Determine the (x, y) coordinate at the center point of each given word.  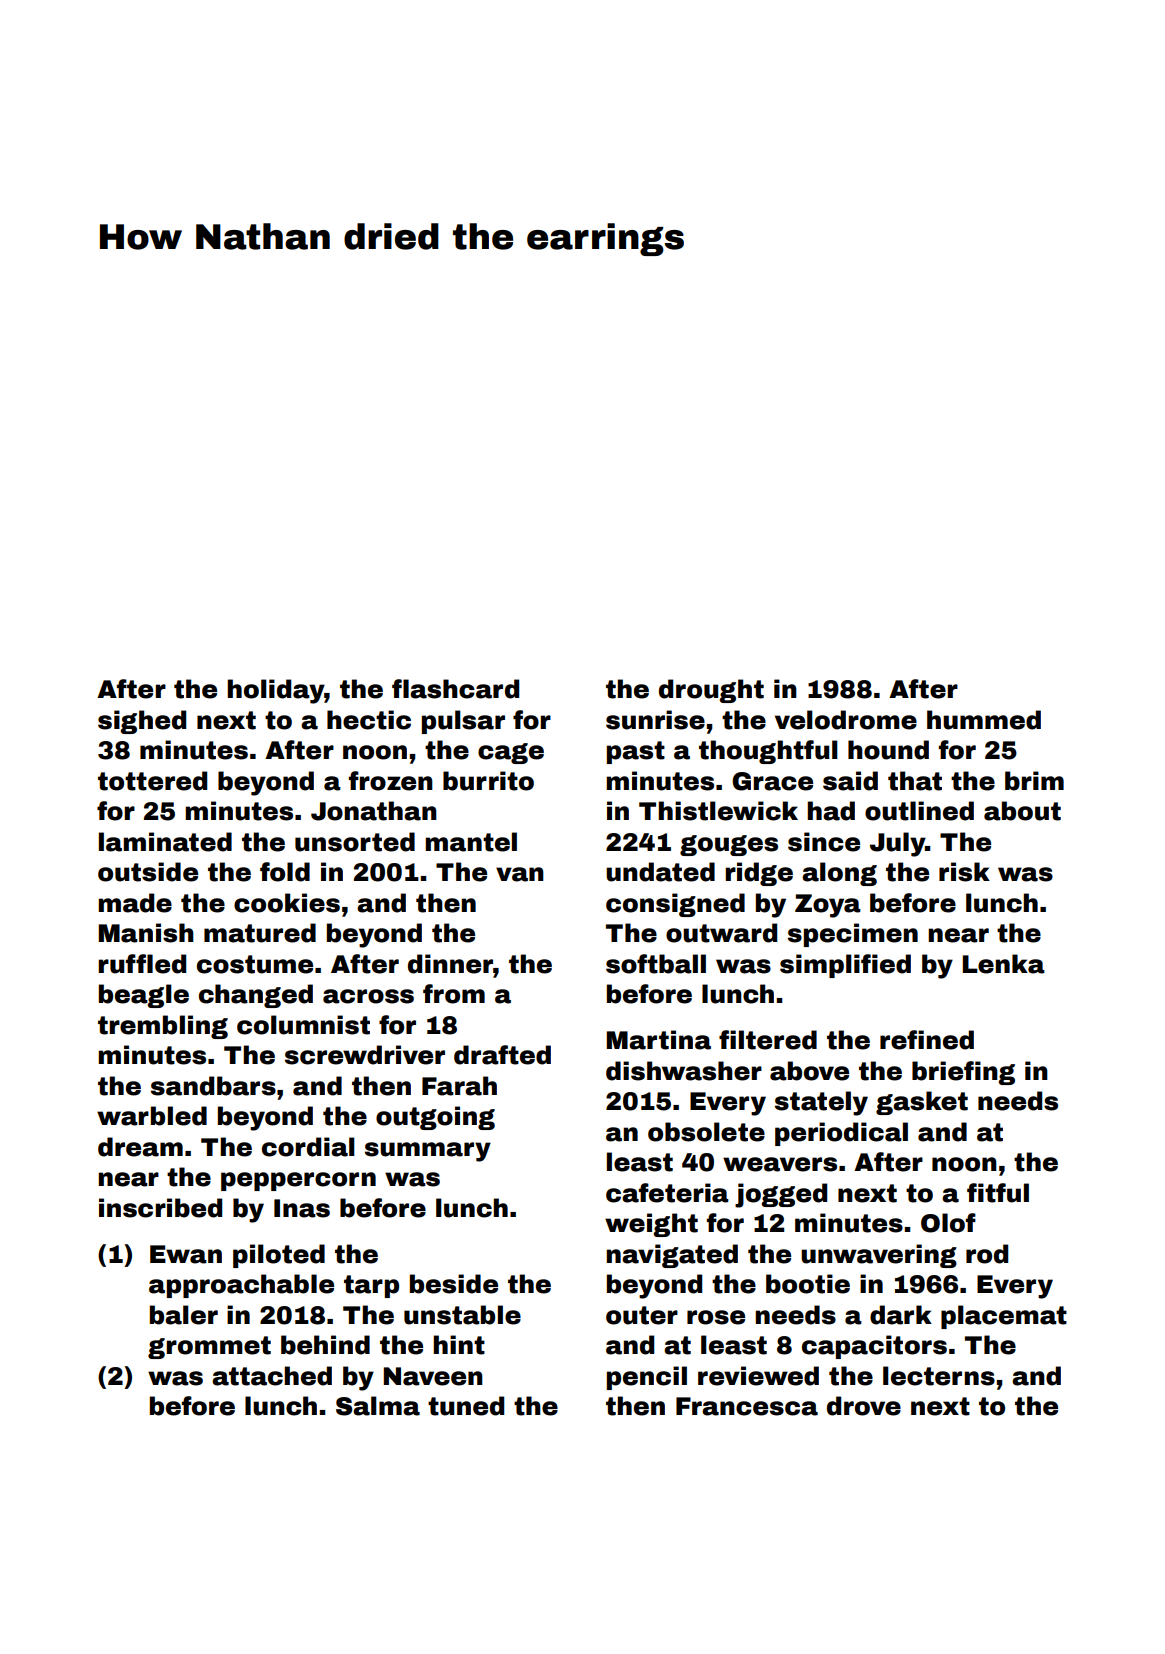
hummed (984, 720)
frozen (391, 781)
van (520, 874)
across (368, 996)
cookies (287, 903)
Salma (378, 1406)
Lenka (1004, 964)
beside (454, 1284)
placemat (1004, 1317)
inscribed (160, 1208)
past (636, 752)
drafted (502, 1055)
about (1022, 811)
